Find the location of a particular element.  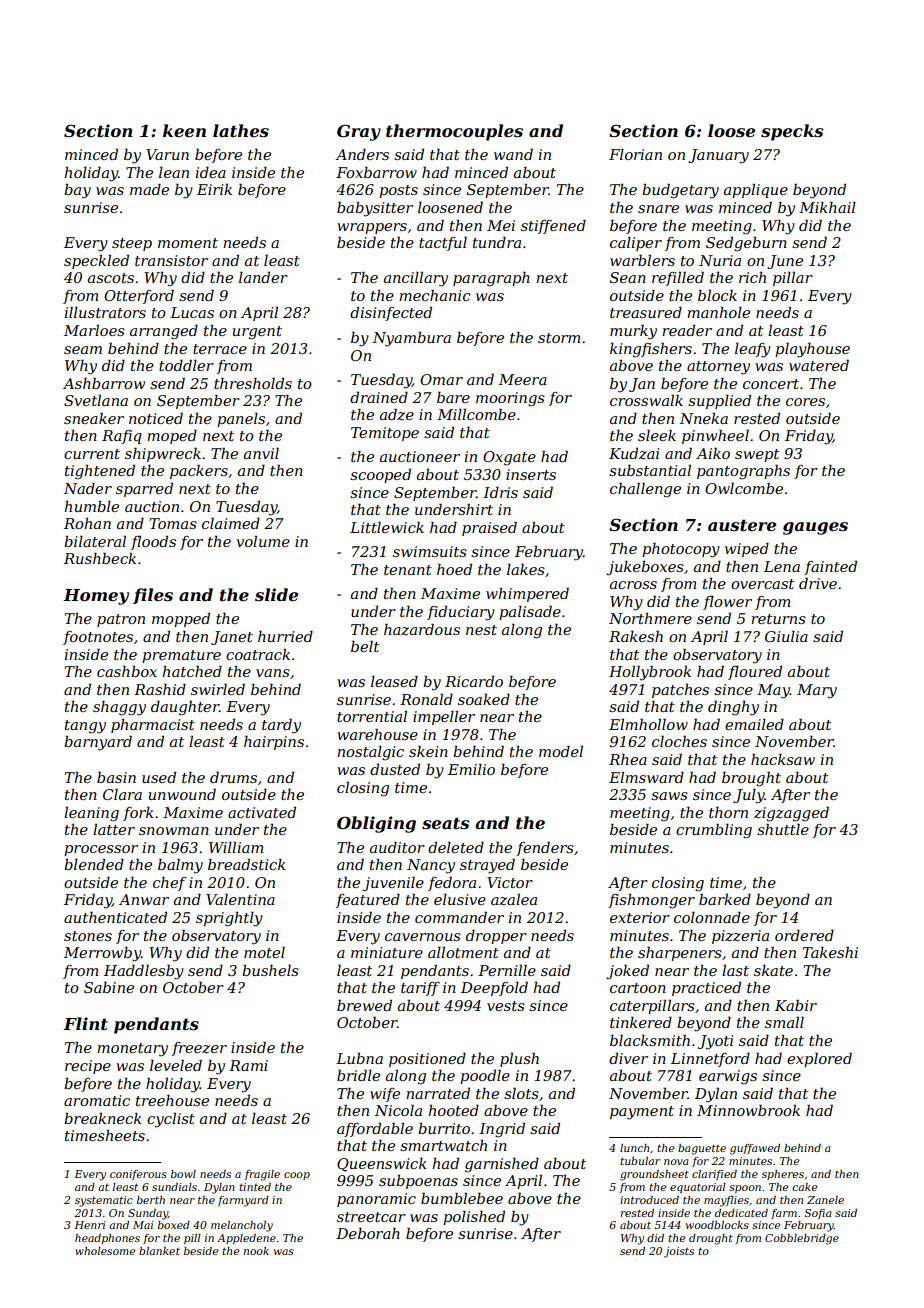

steep is located at coordinates (132, 244).
